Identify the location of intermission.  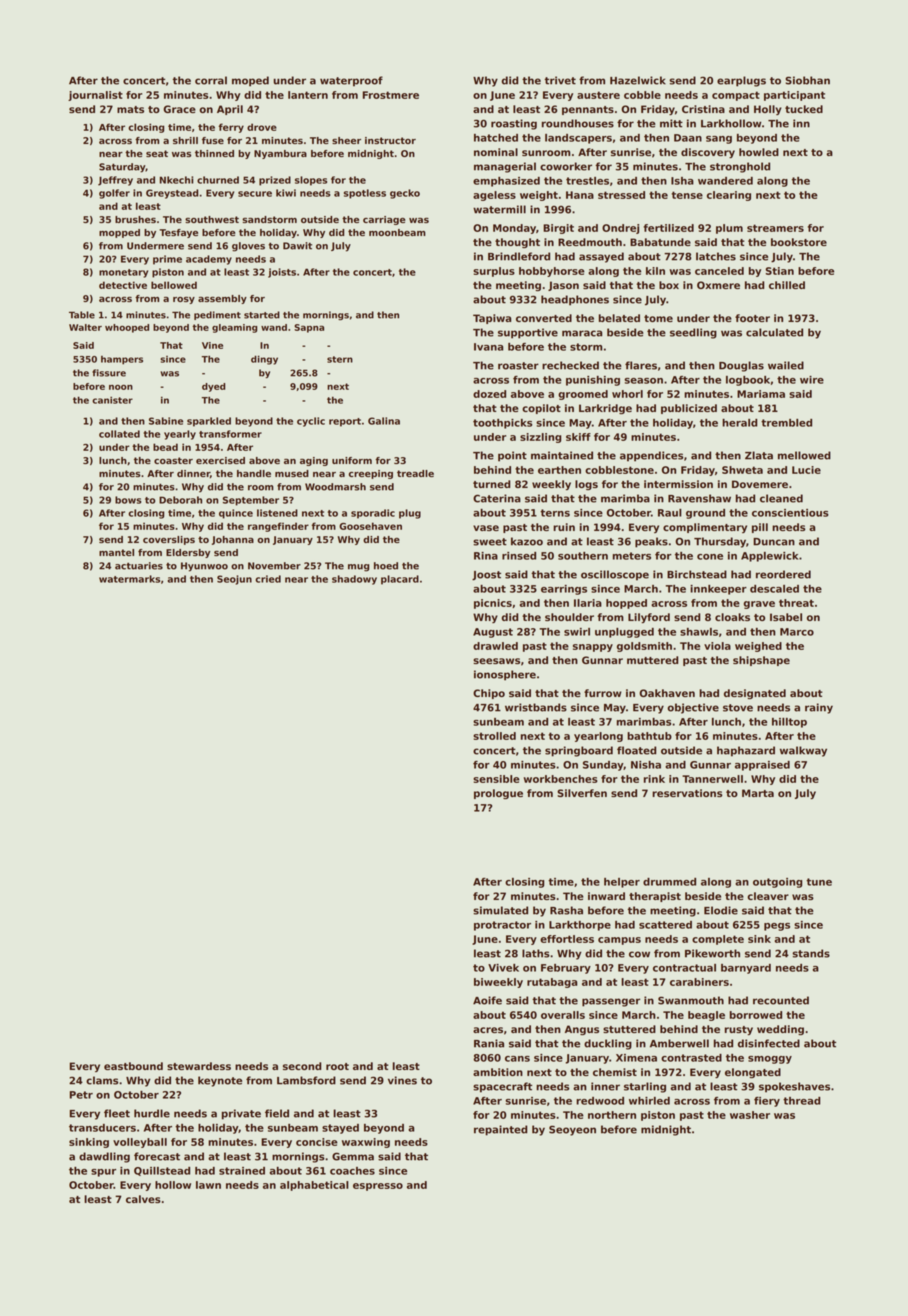
(678, 484).
